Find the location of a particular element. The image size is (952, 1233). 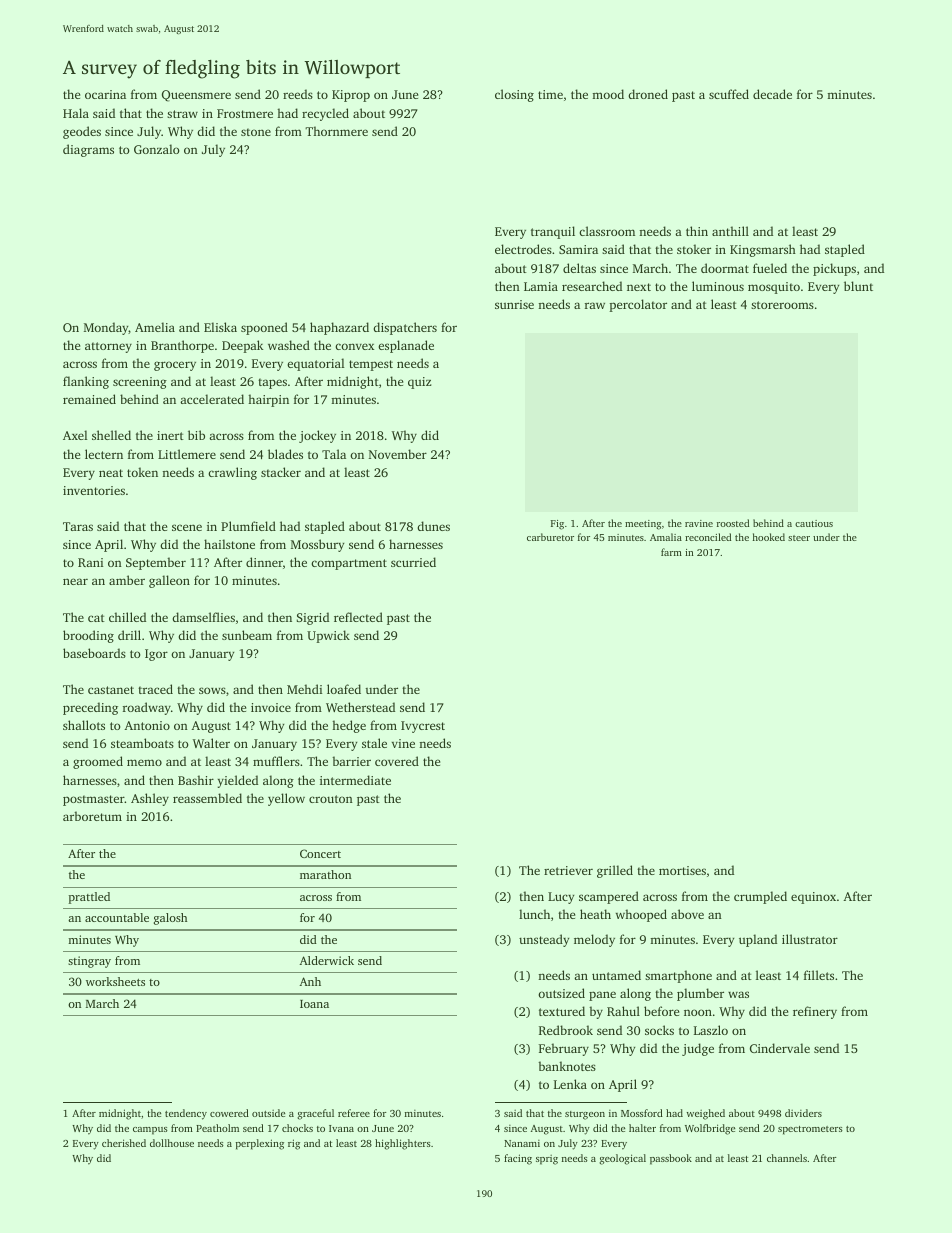

Mossford is located at coordinates (642, 1113).
